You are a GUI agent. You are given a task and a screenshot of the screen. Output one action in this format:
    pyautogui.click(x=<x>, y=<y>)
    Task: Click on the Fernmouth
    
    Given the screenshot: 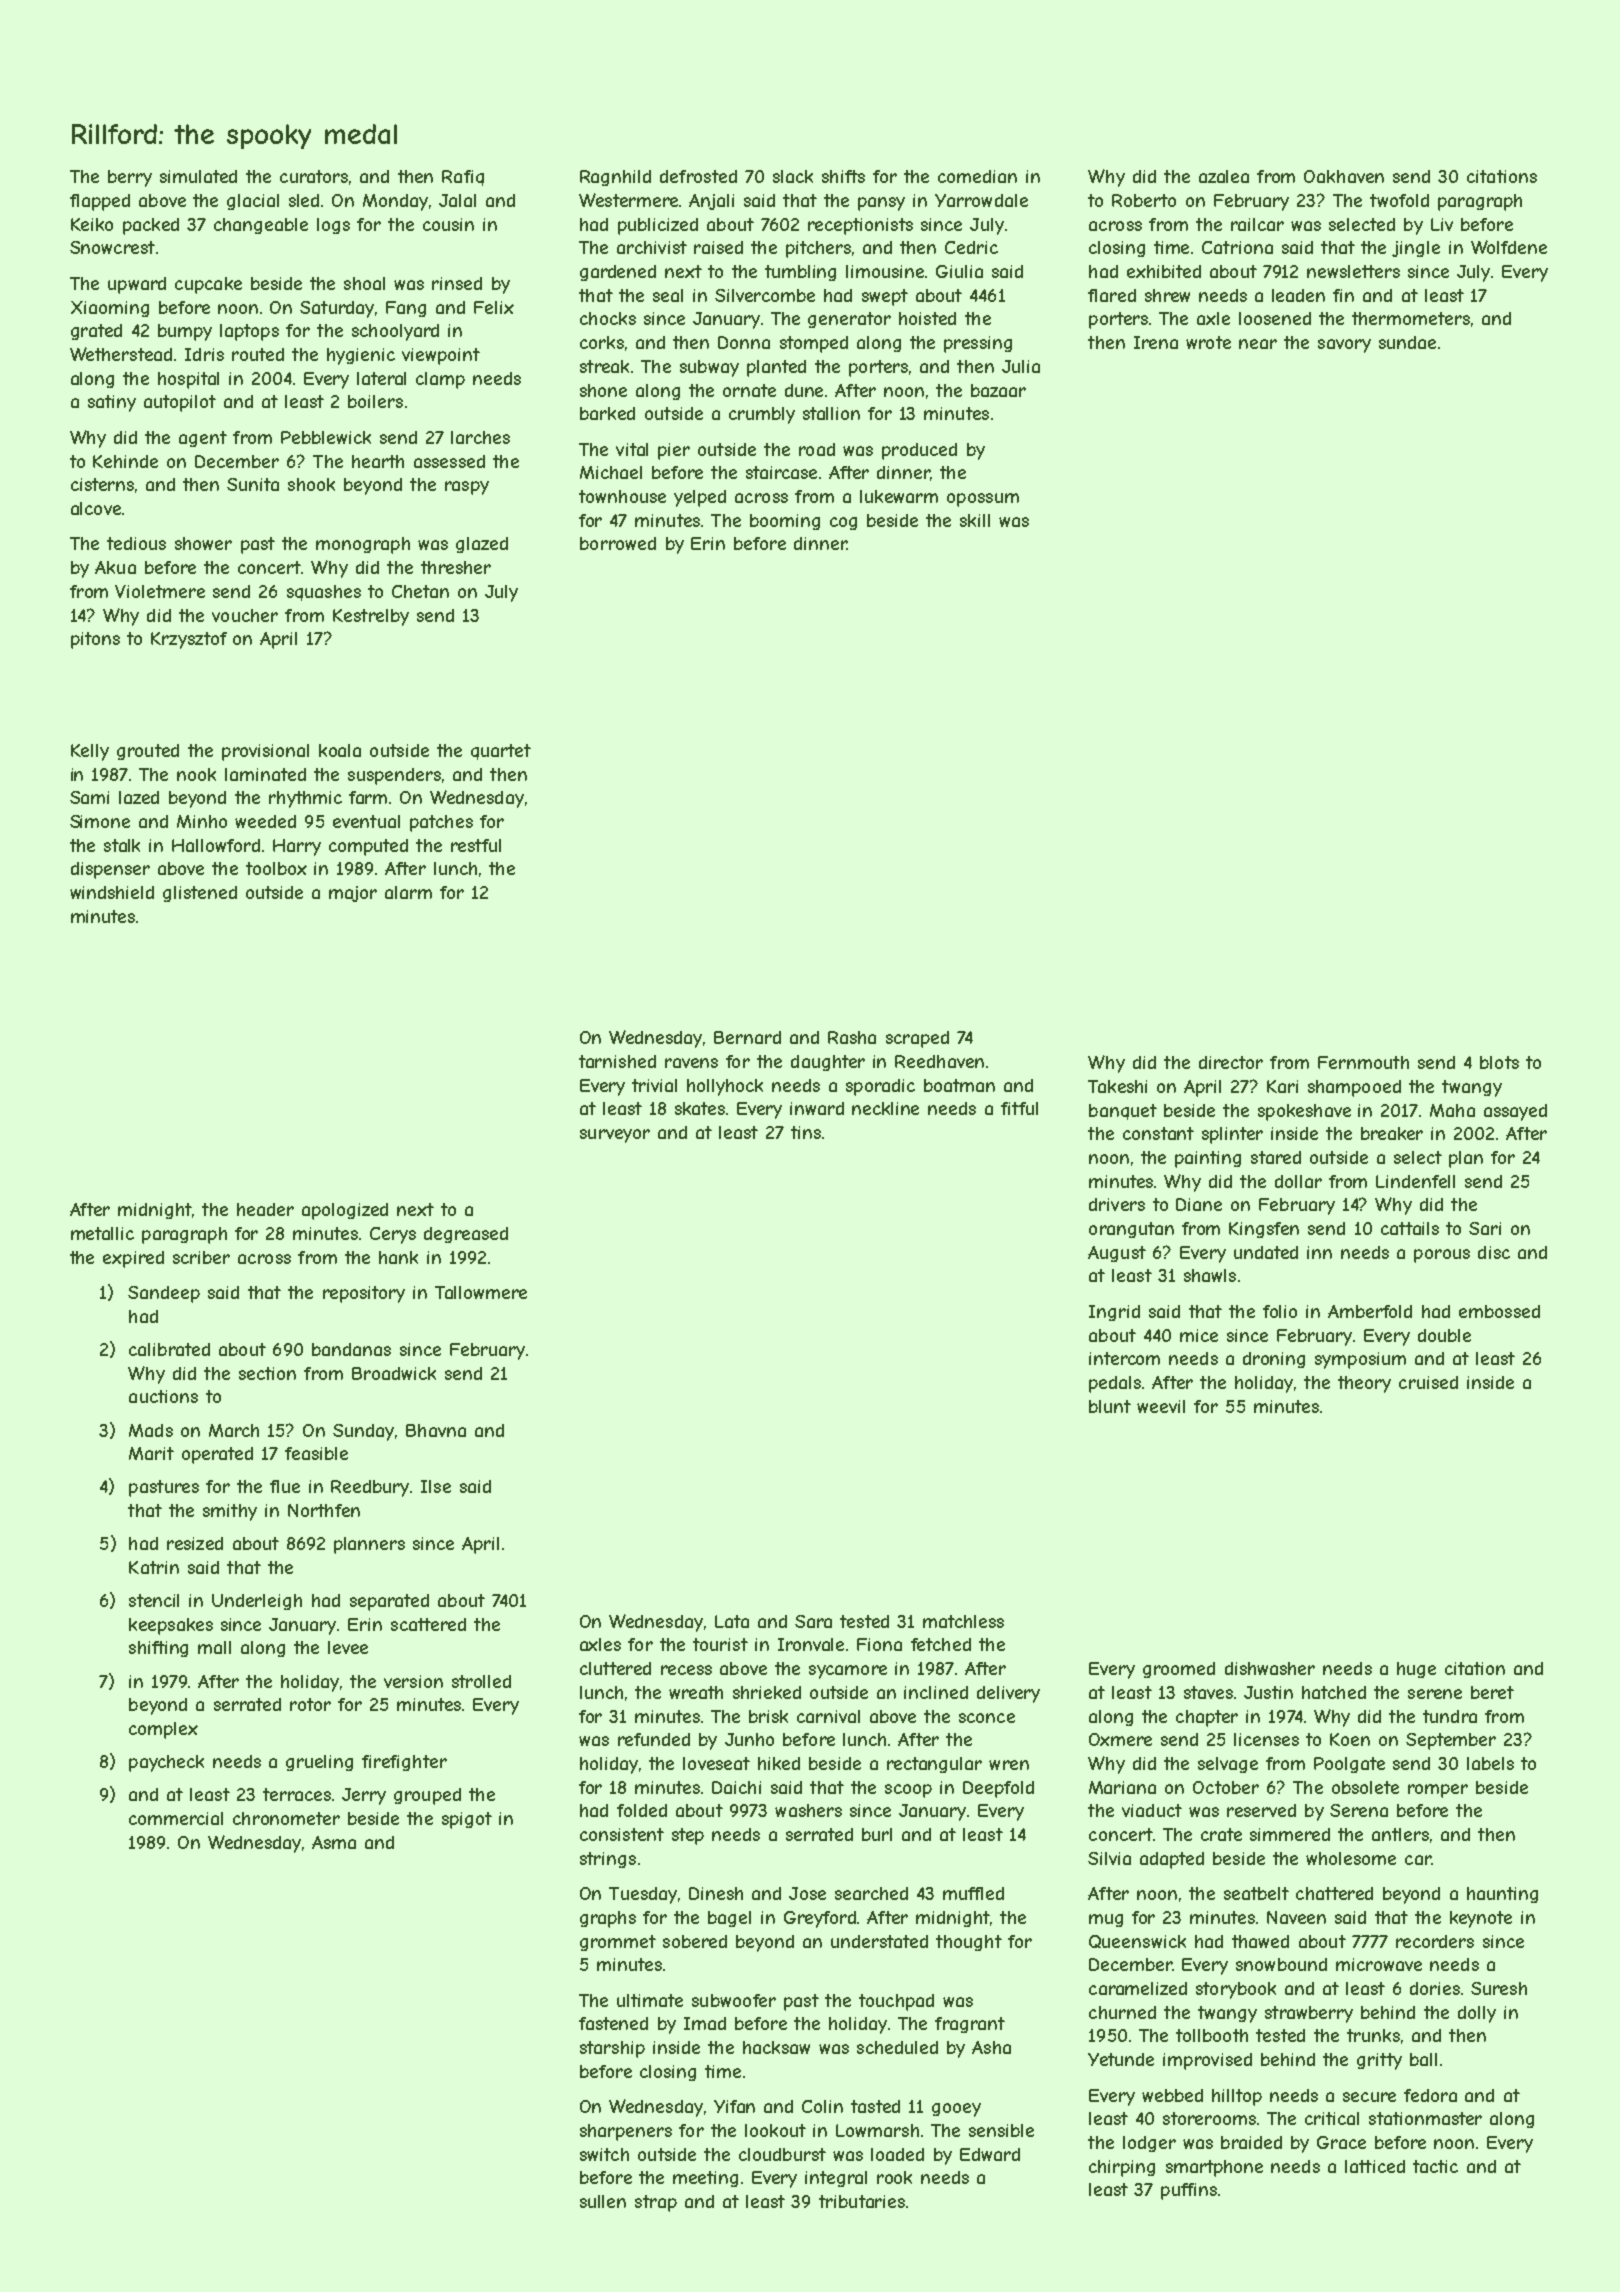 What is the action you would take?
    pyautogui.click(x=1363, y=1062)
